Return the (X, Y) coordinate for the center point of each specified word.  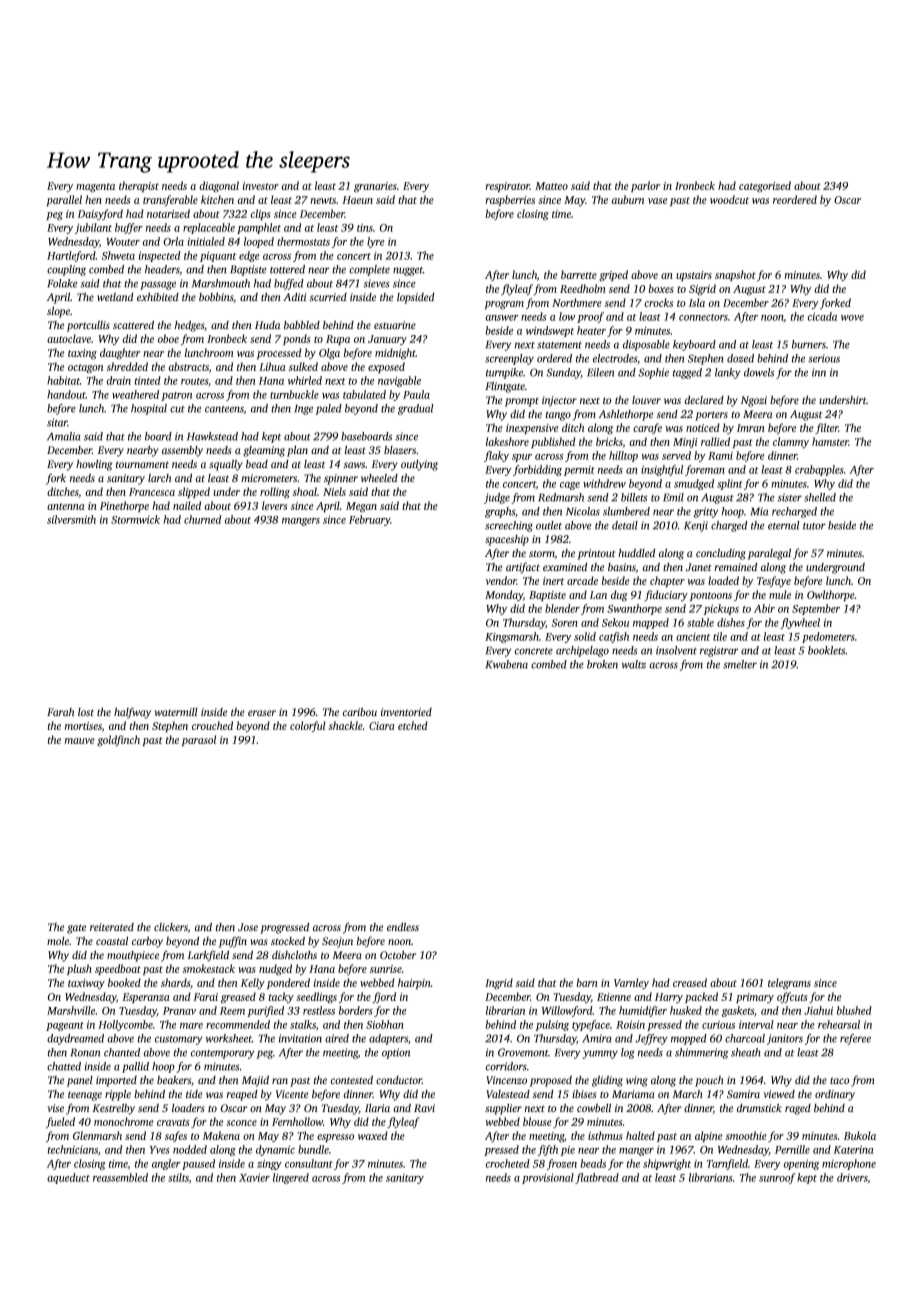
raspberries (510, 200)
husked (686, 1010)
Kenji (696, 526)
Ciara (382, 726)
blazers (400, 450)
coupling (66, 270)
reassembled (120, 1177)
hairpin (414, 983)
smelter (740, 664)
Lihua (272, 366)
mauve (80, 741)
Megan (361, 507)
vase (657, 201)
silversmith (71, 519)
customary (179, 1040)
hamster (830, 441)
